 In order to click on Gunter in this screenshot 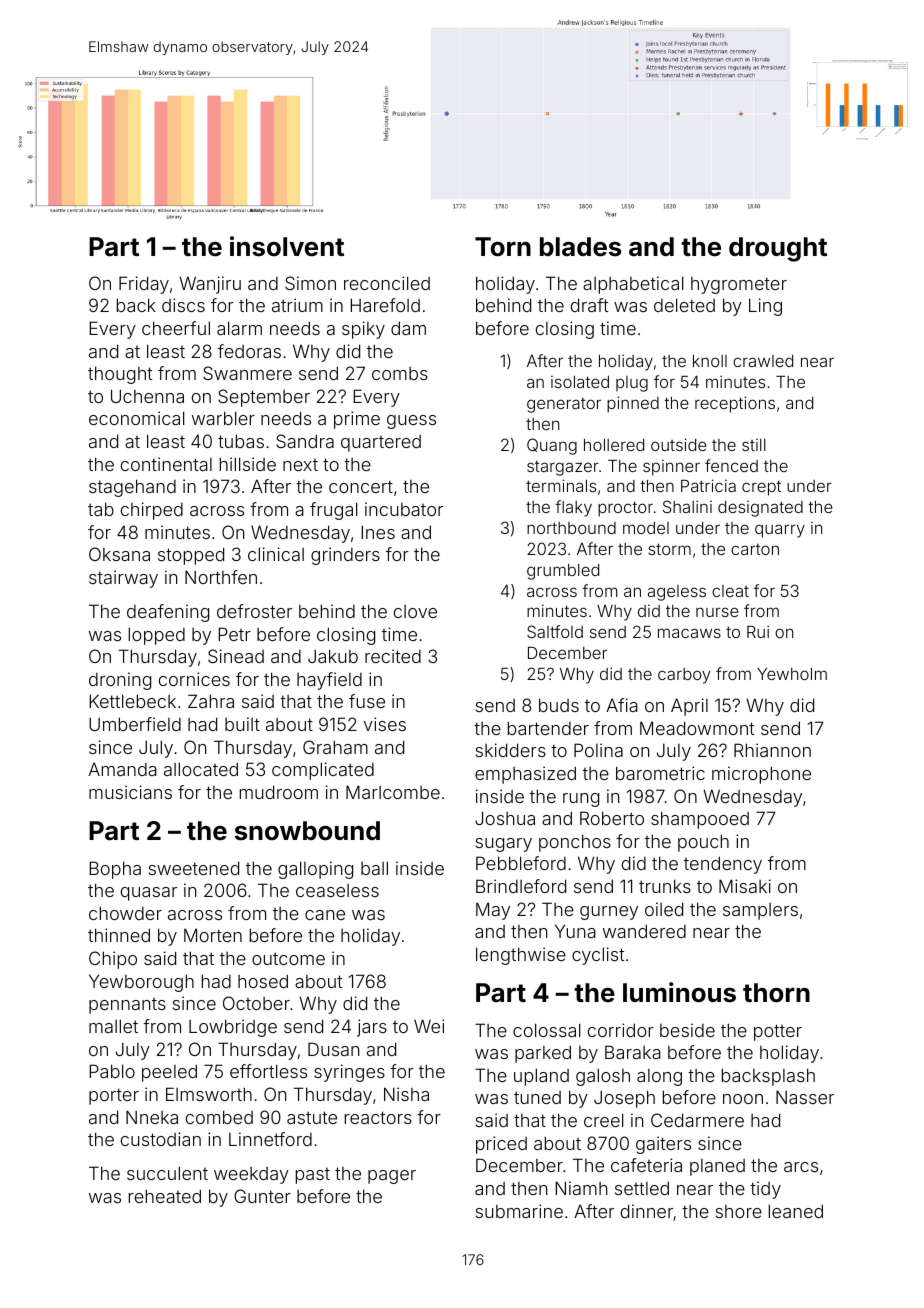, I will do `click(262, 1196)`.
